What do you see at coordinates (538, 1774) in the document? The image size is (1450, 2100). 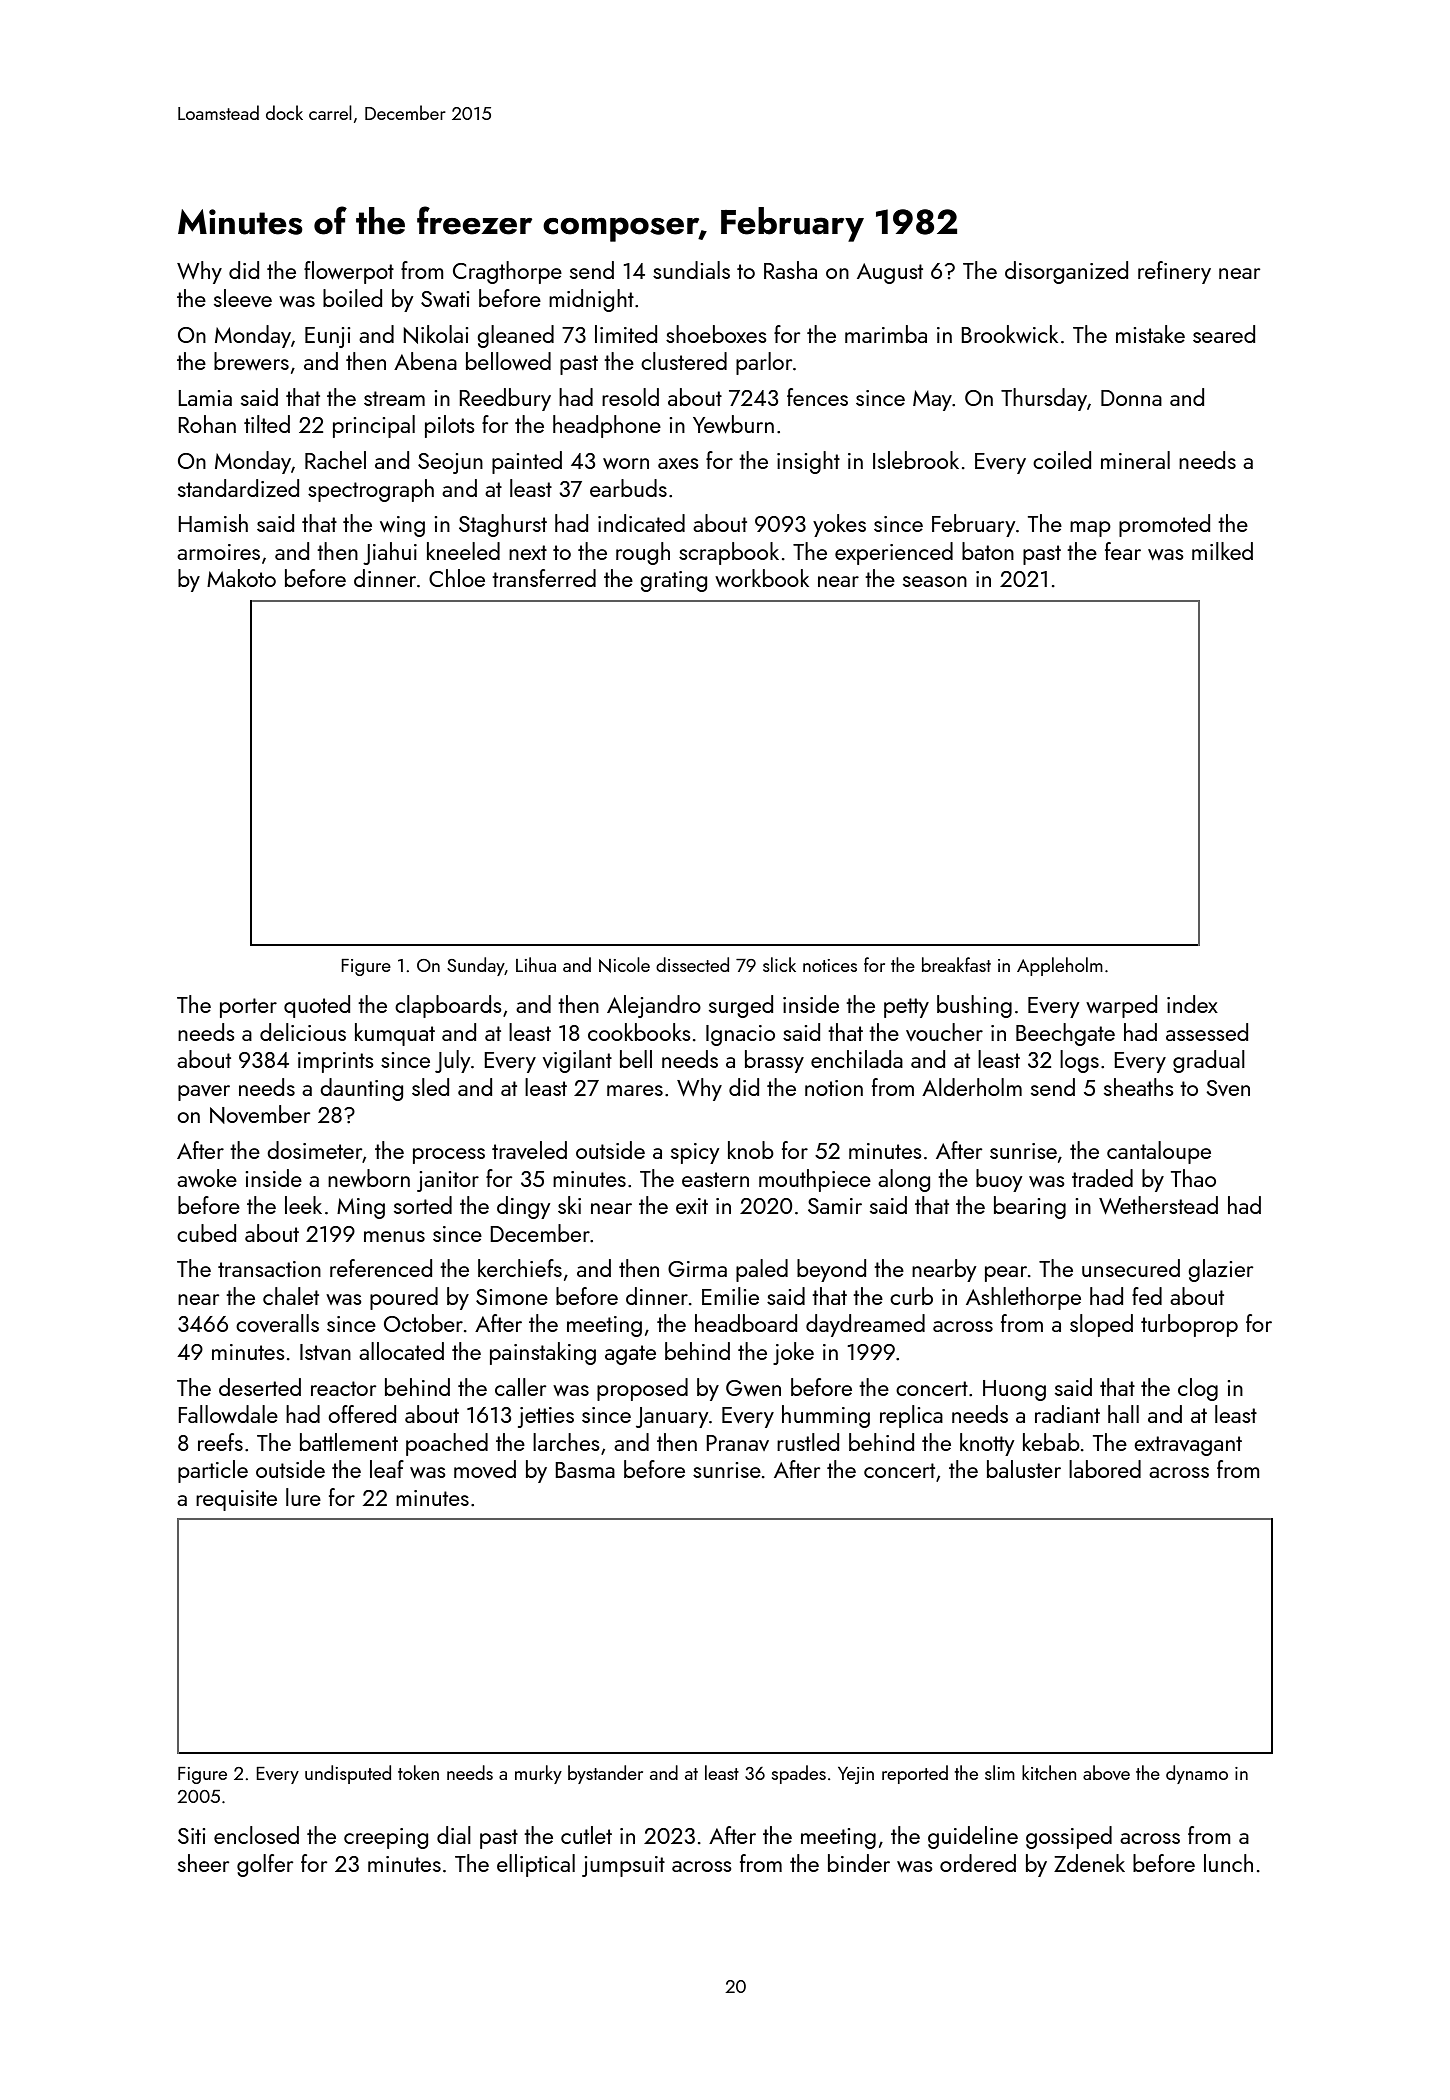 I see `murky` at bounding box center [538, 1774].
